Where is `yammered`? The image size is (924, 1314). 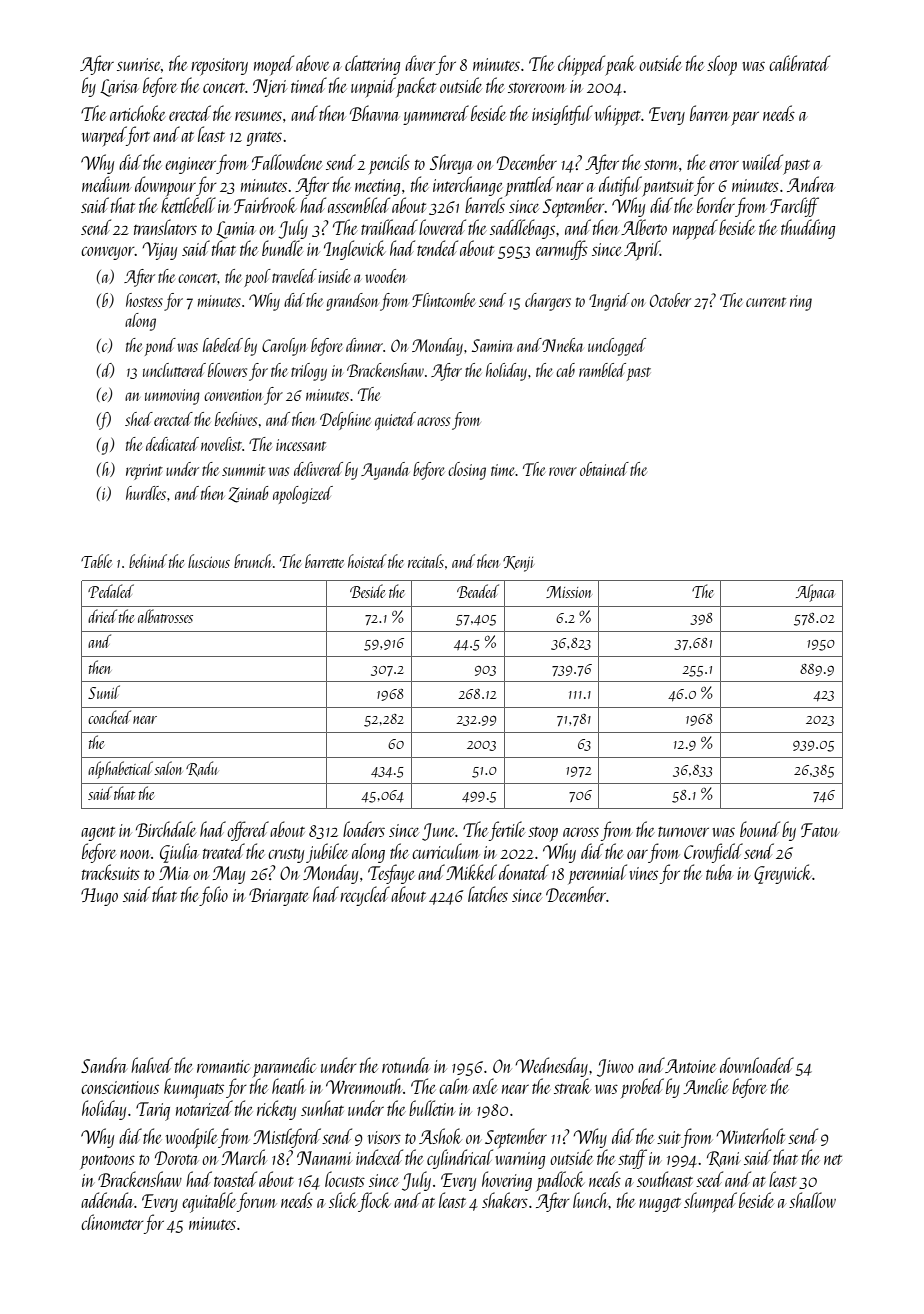 yammered is located at coordinates (436, 115).
